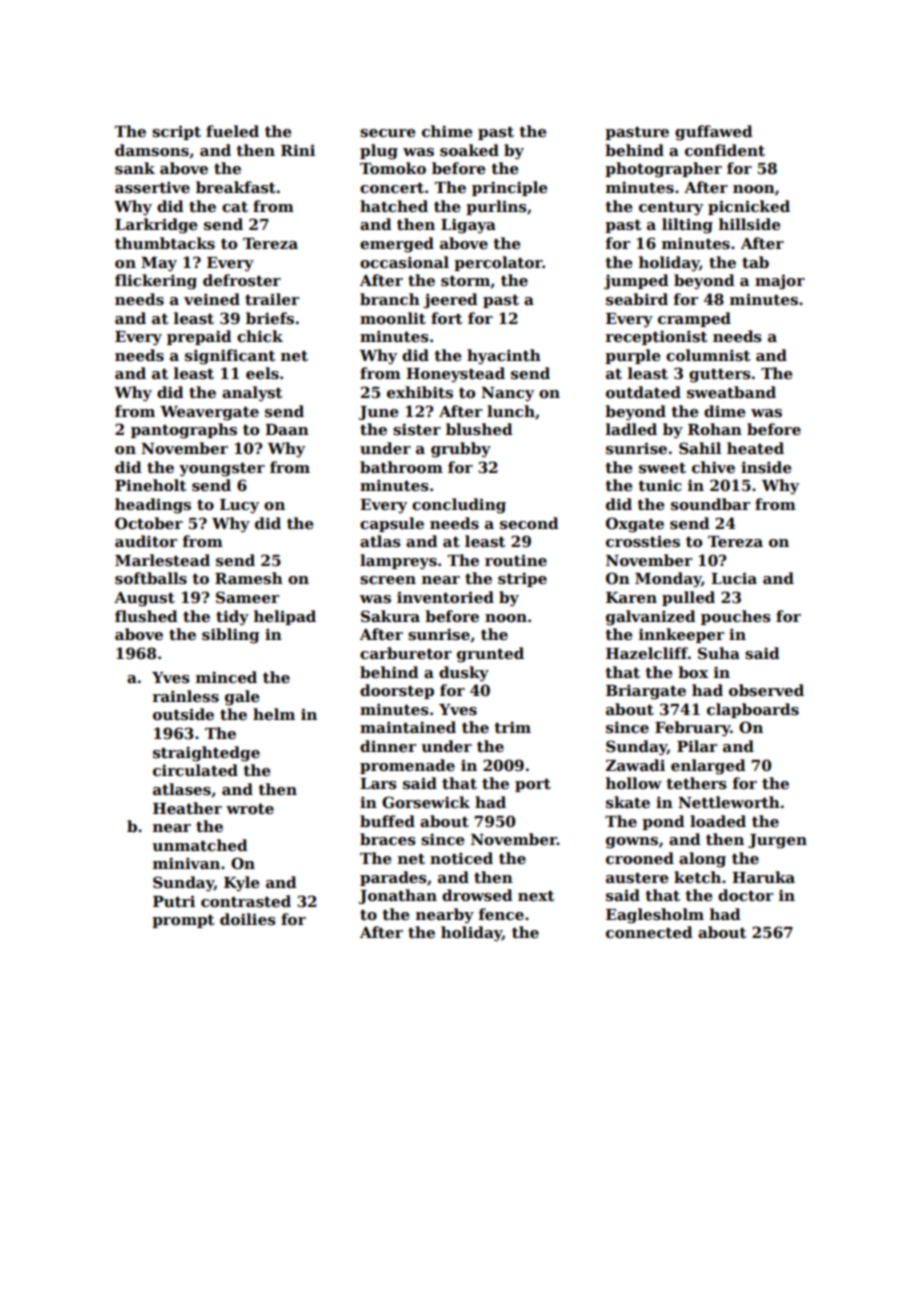 The image size is (924, 1308). I want to click on prompt, so click(183, 921).
